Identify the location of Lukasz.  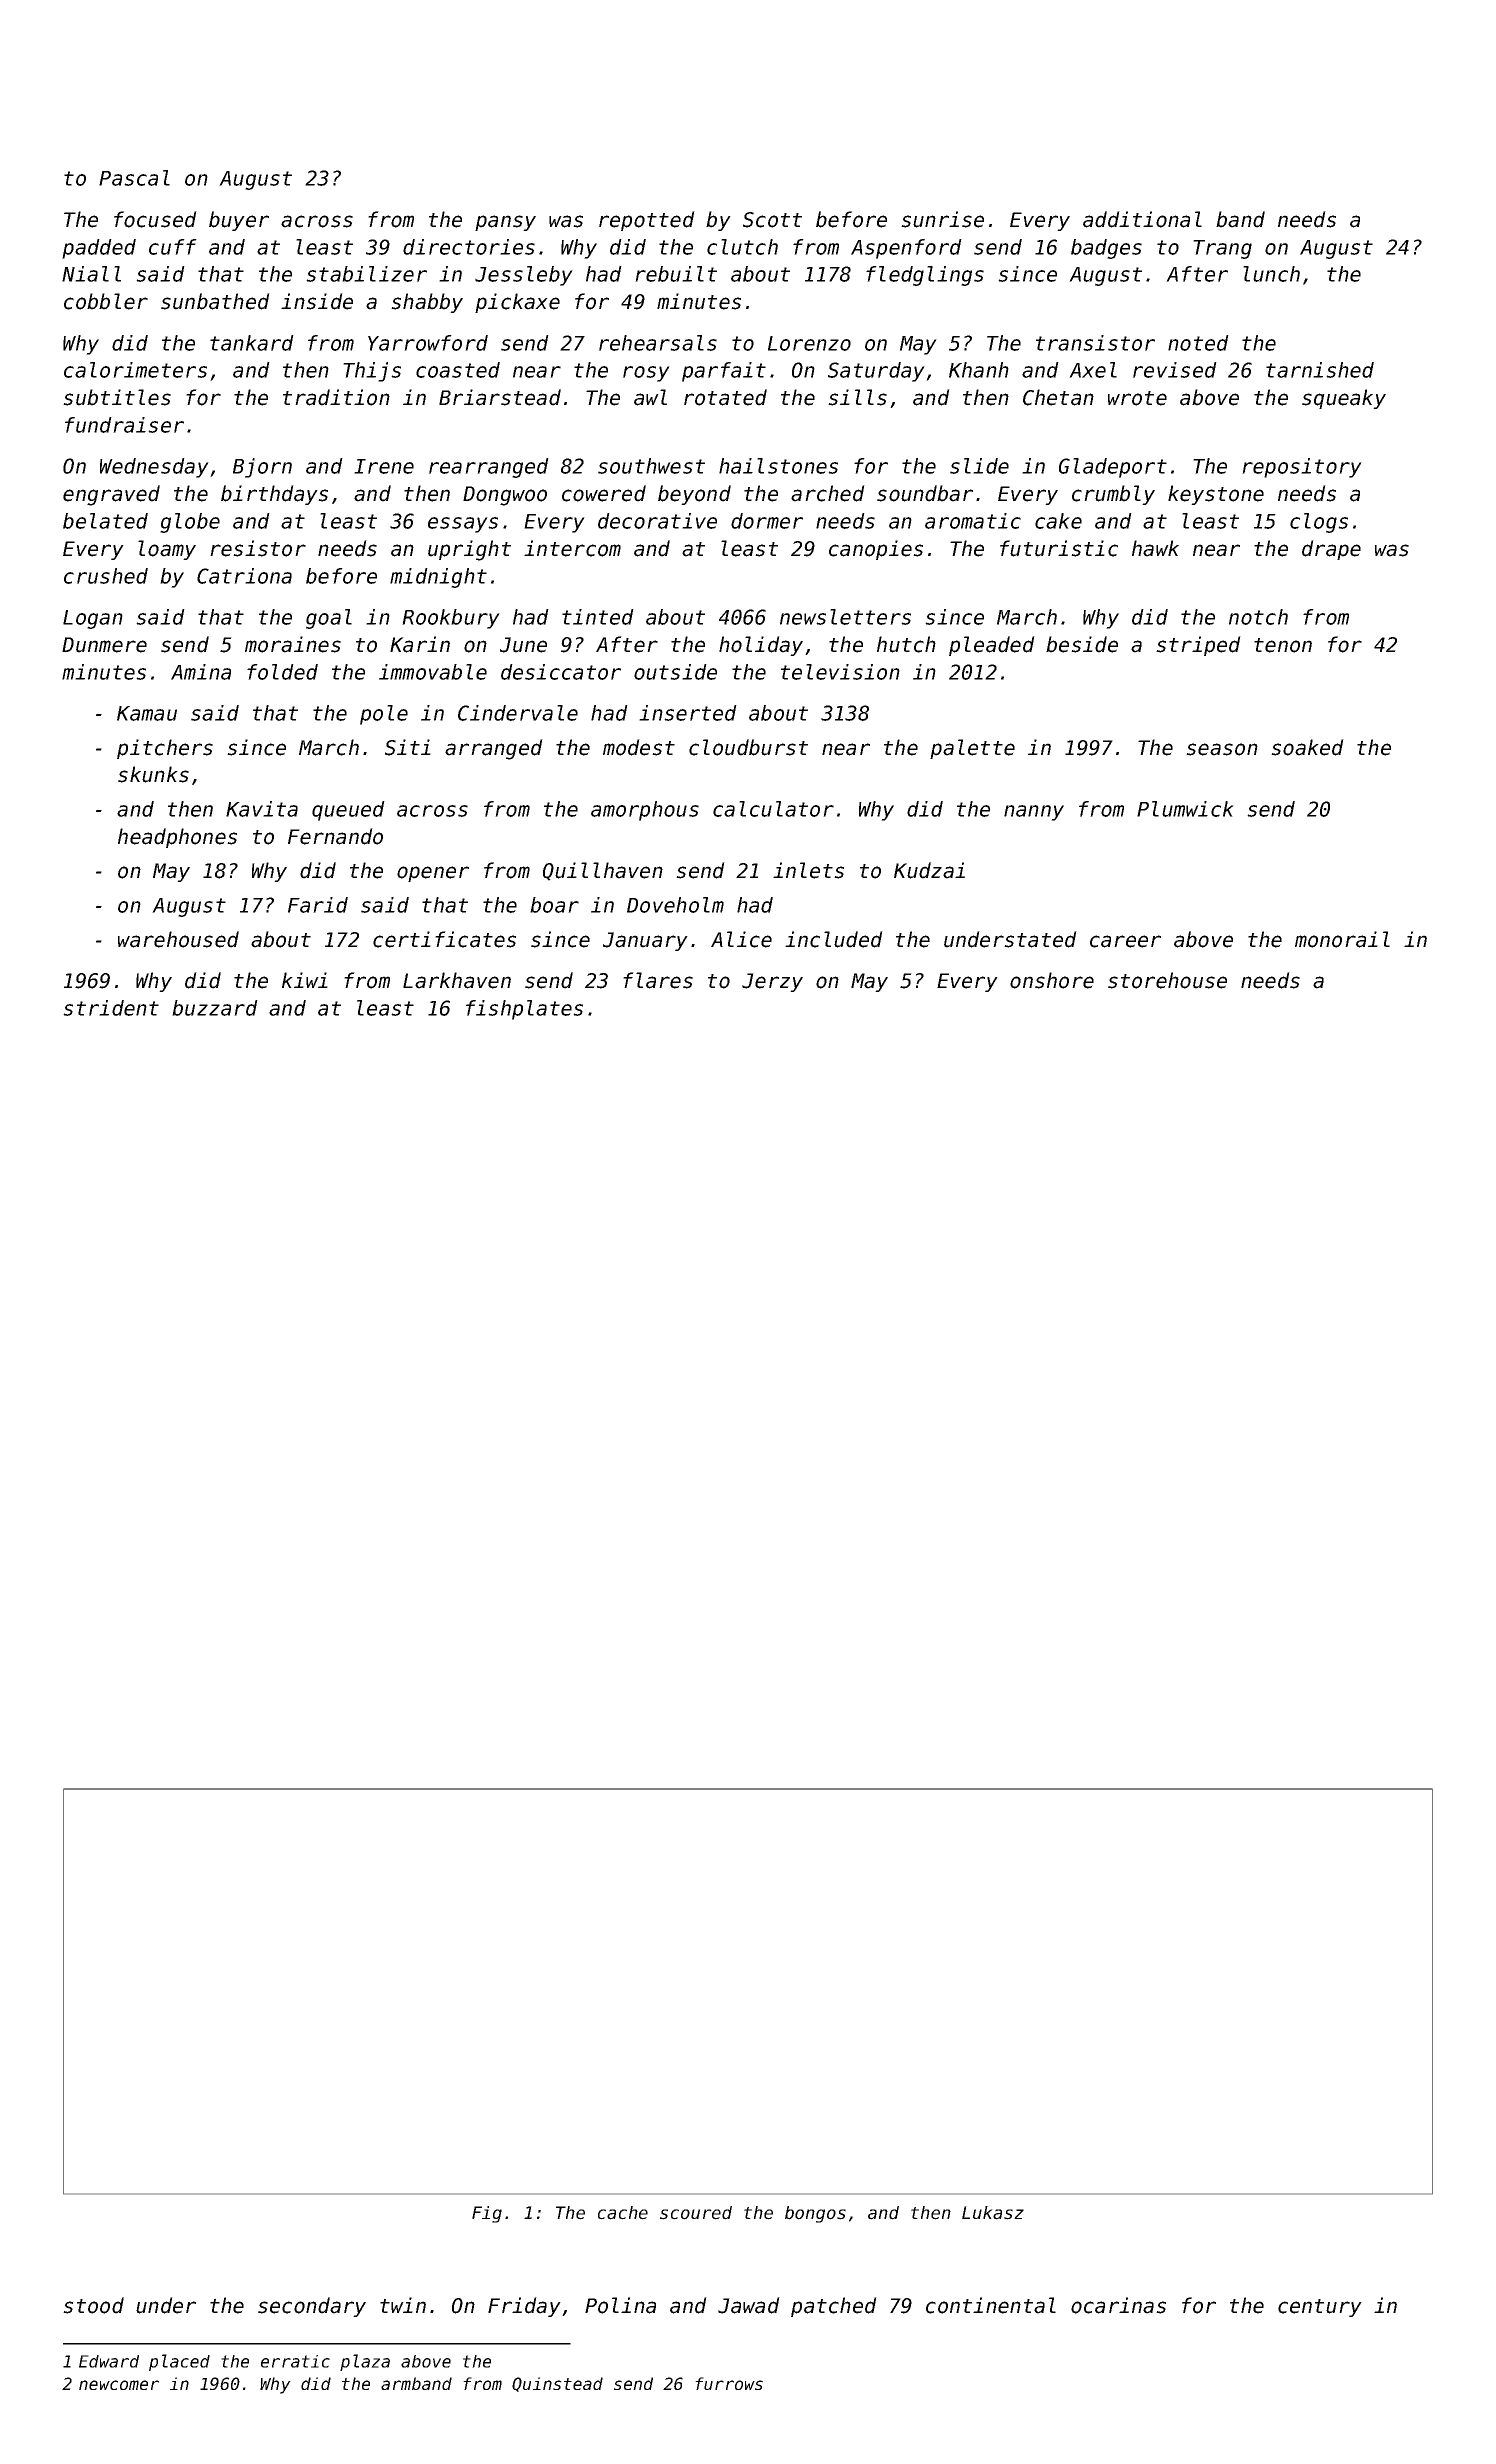
(993, 2213).
